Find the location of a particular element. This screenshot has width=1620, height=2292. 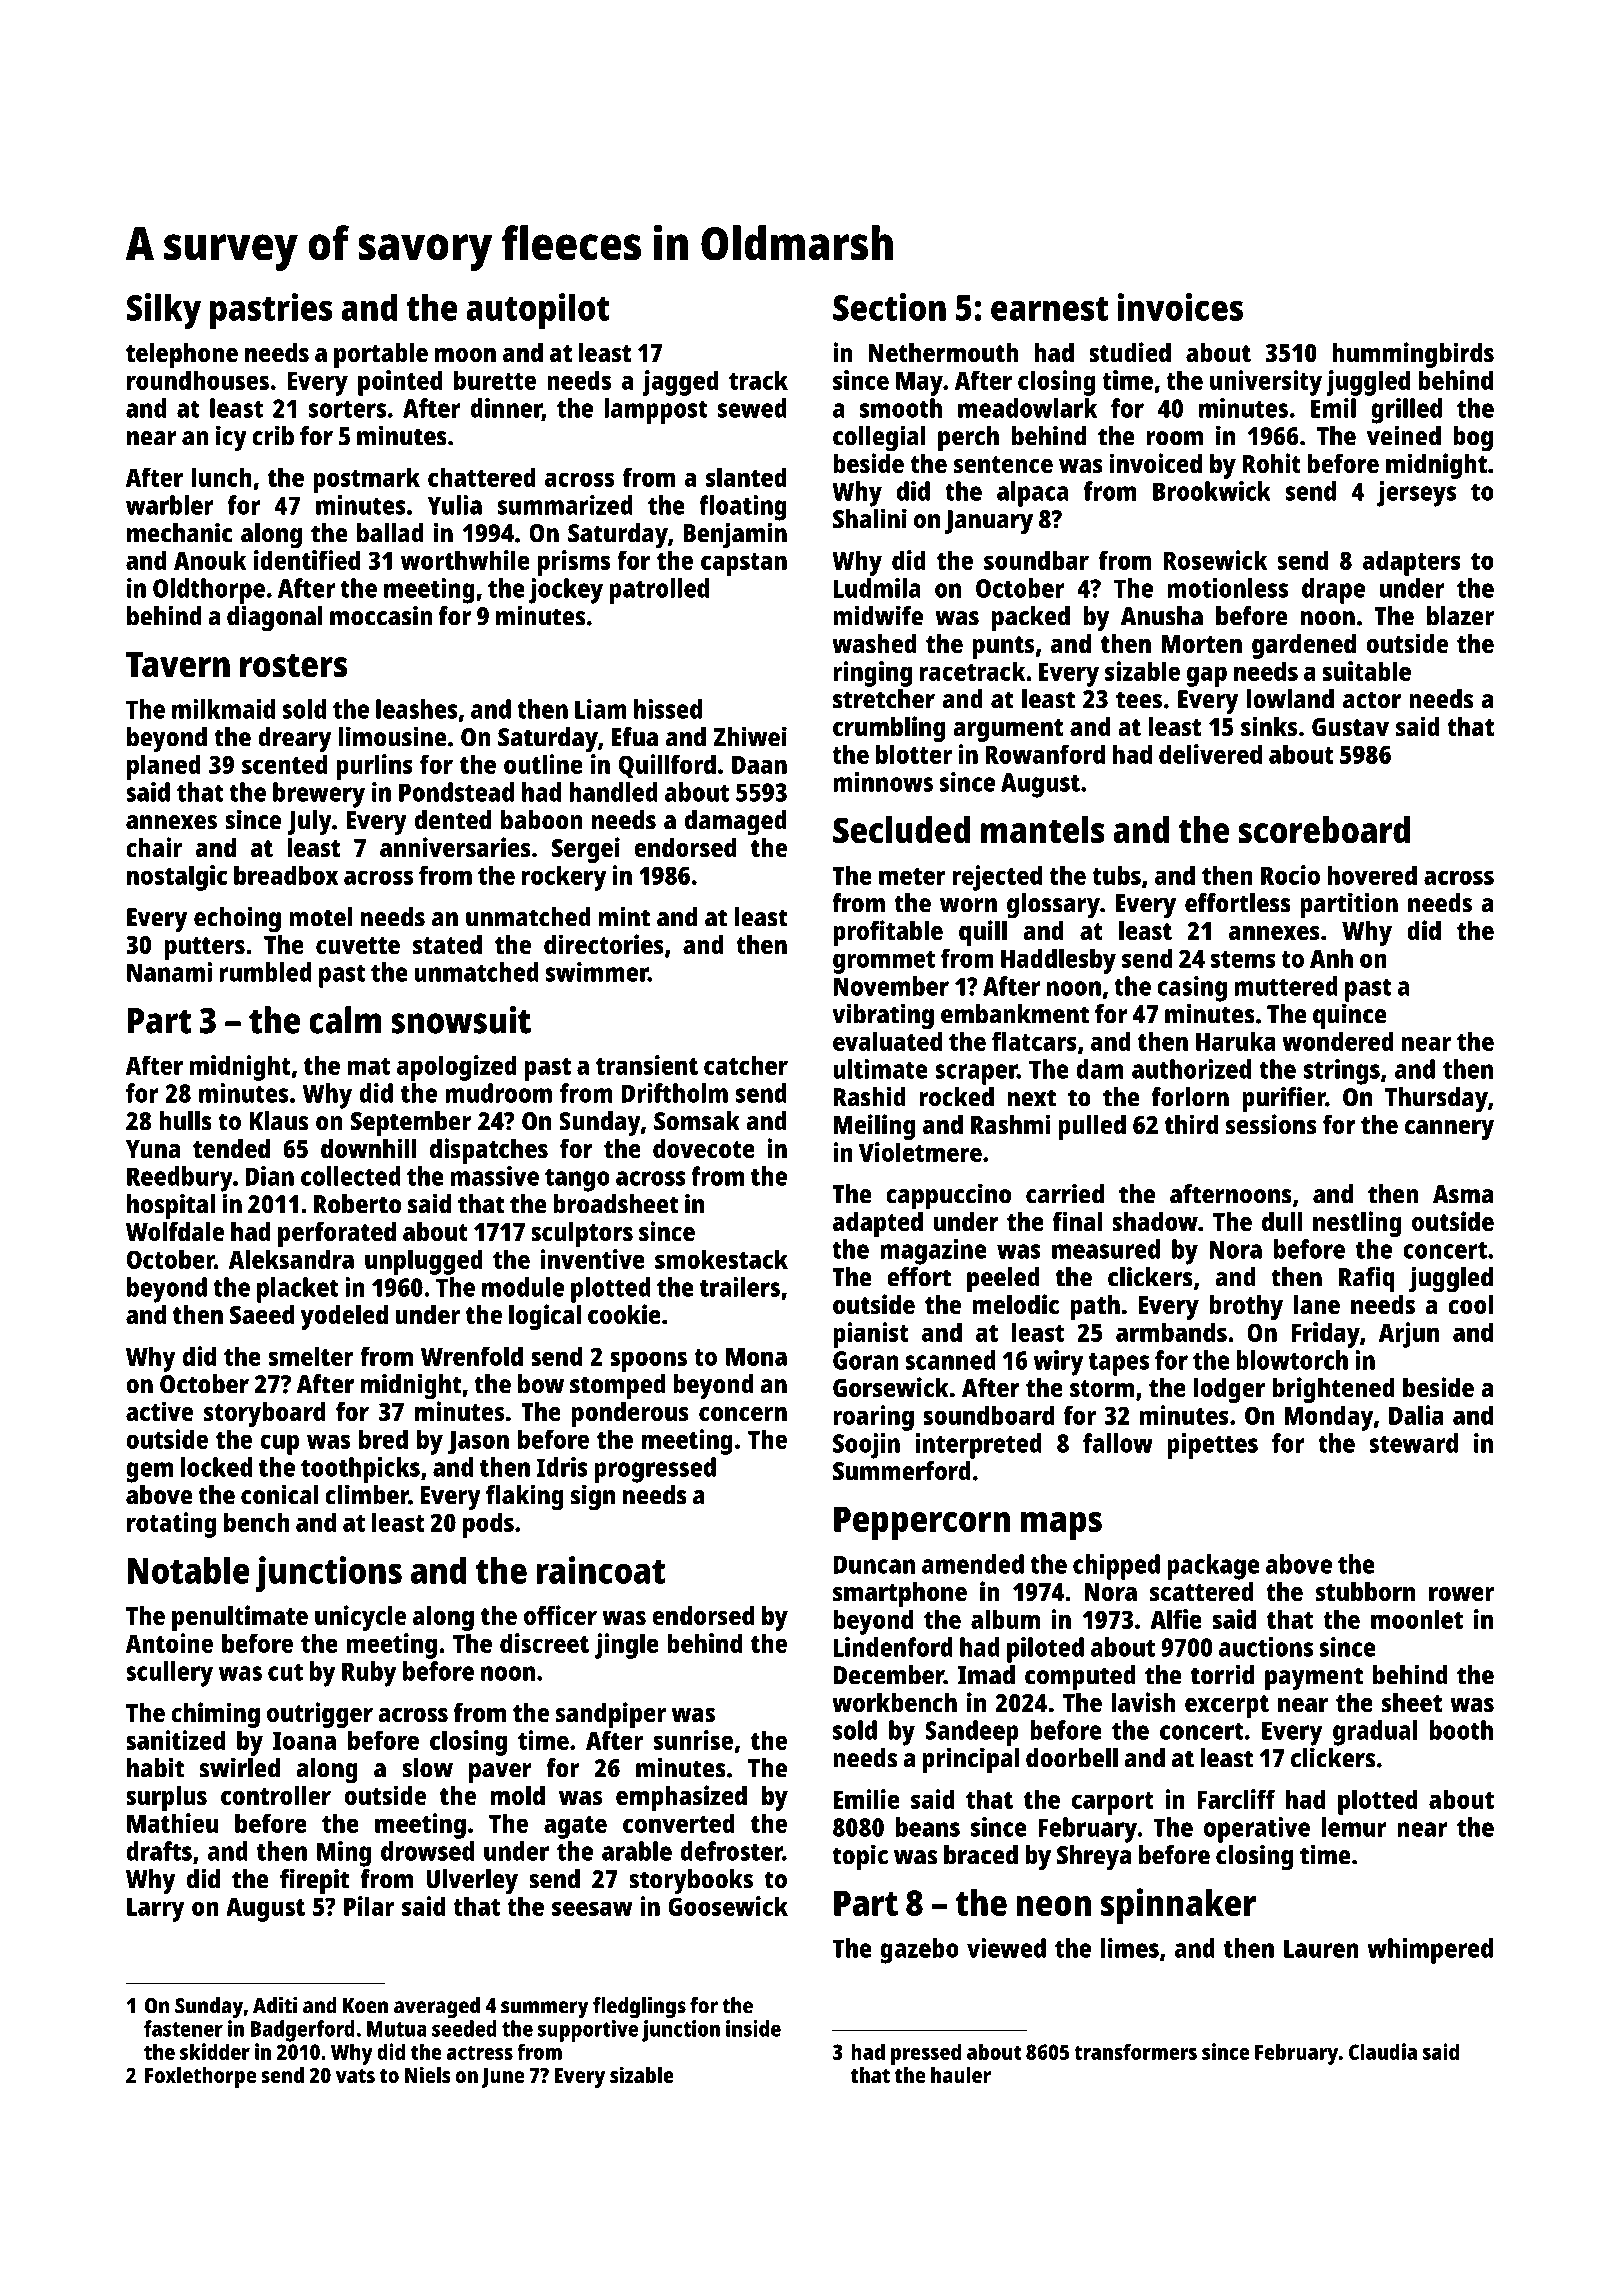

dreary is located at coordinates (294, 740).
